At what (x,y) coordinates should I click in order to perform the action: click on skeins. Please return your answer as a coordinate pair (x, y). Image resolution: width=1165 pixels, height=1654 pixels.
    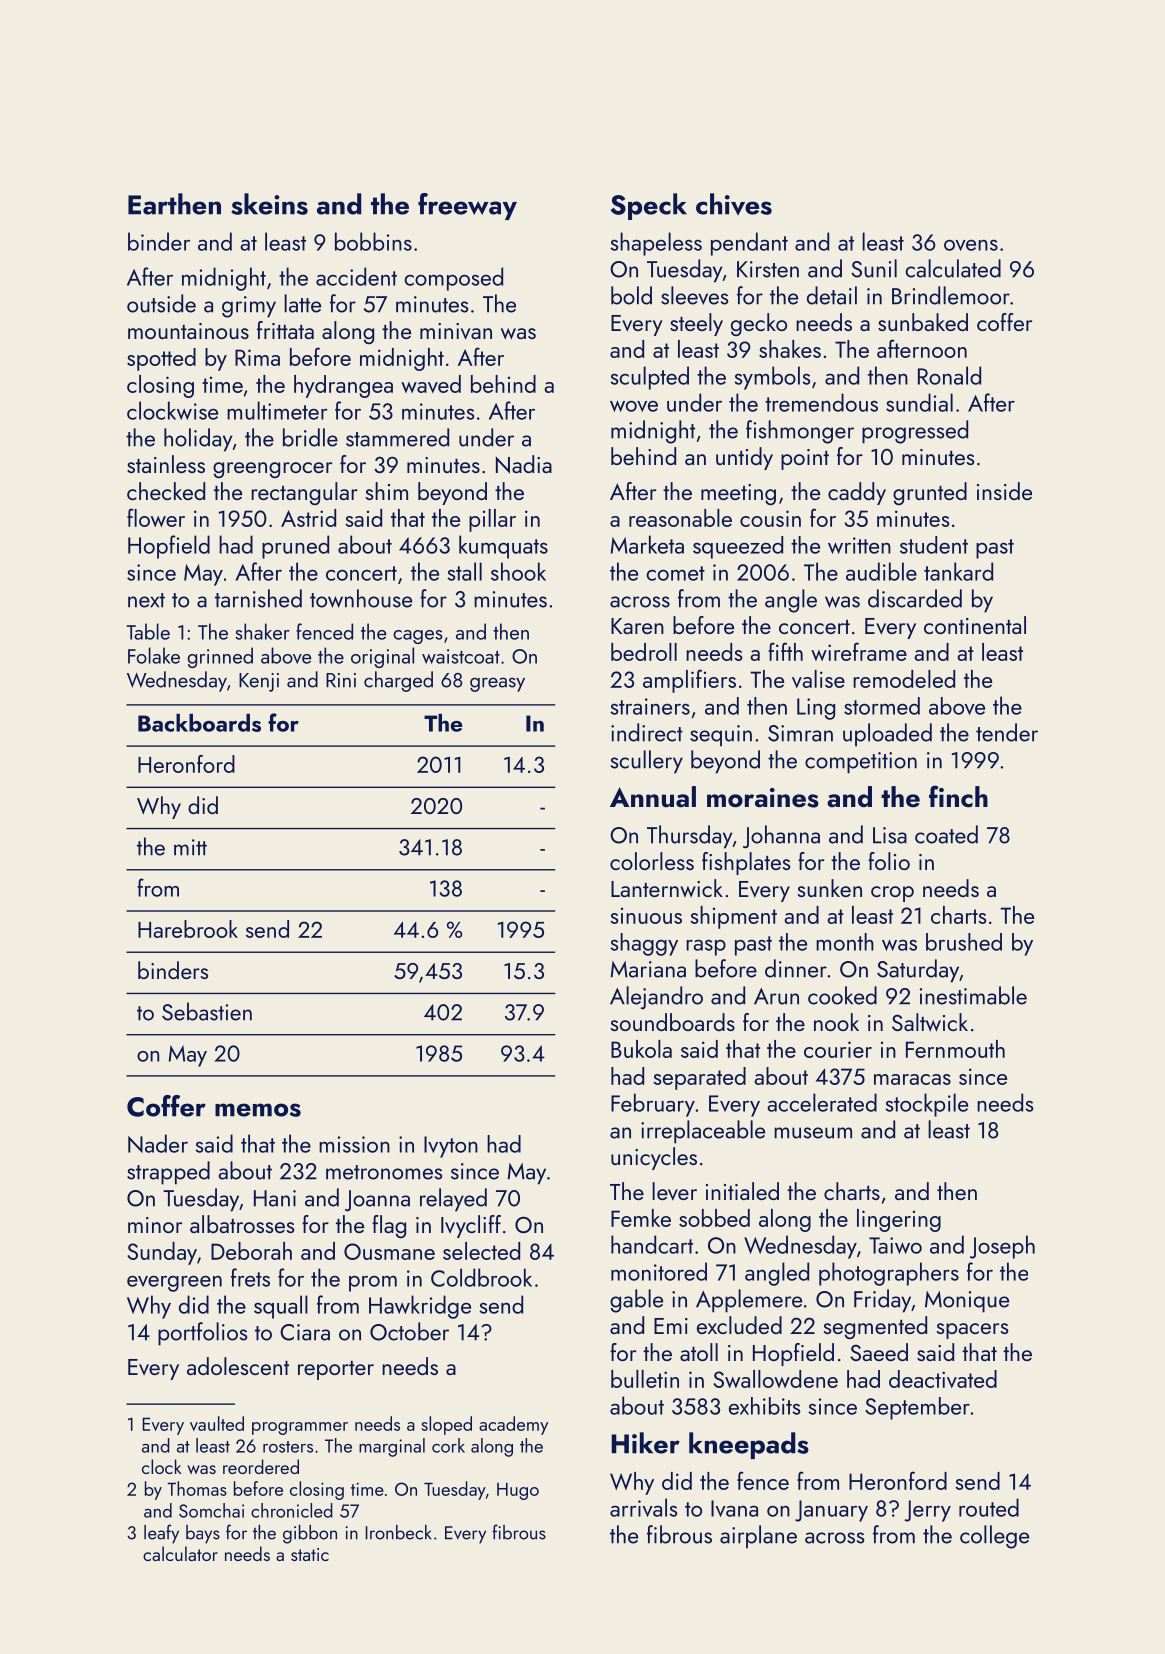
    Looking at the image, I should click on (269, 204).
